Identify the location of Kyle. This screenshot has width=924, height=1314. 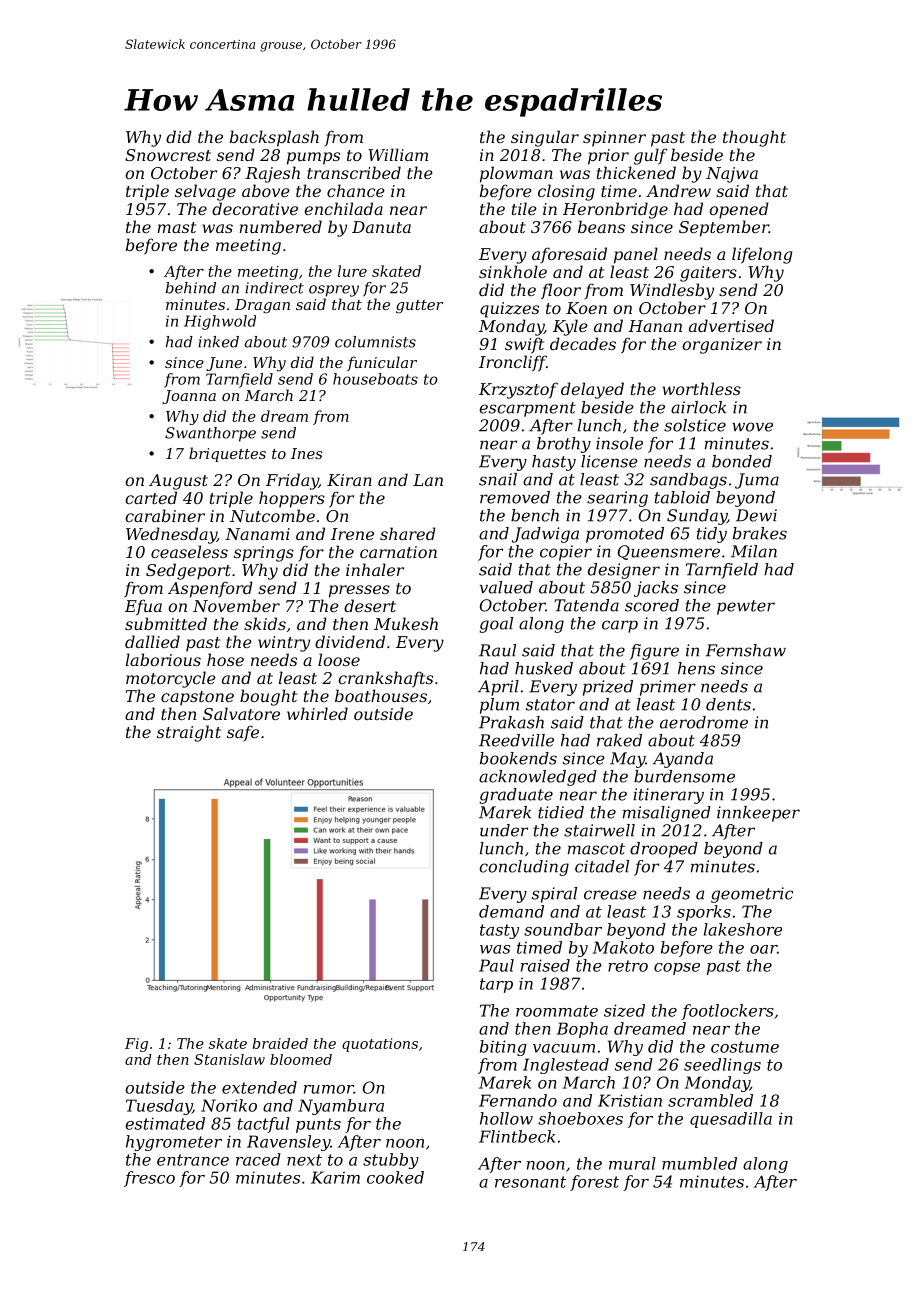
(570, 327).
